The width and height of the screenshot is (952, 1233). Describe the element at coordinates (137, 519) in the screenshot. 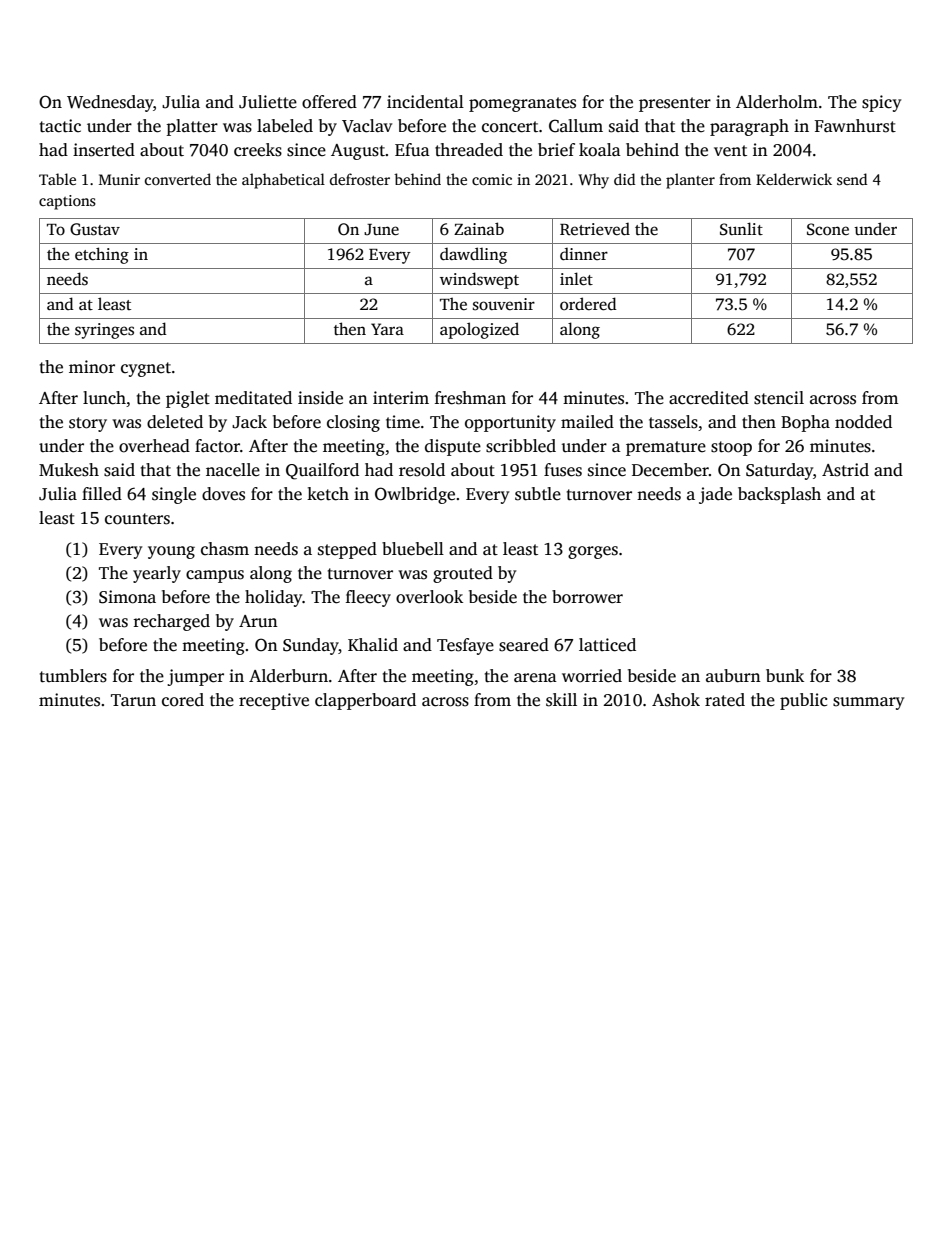

I see `counters` at that location.
